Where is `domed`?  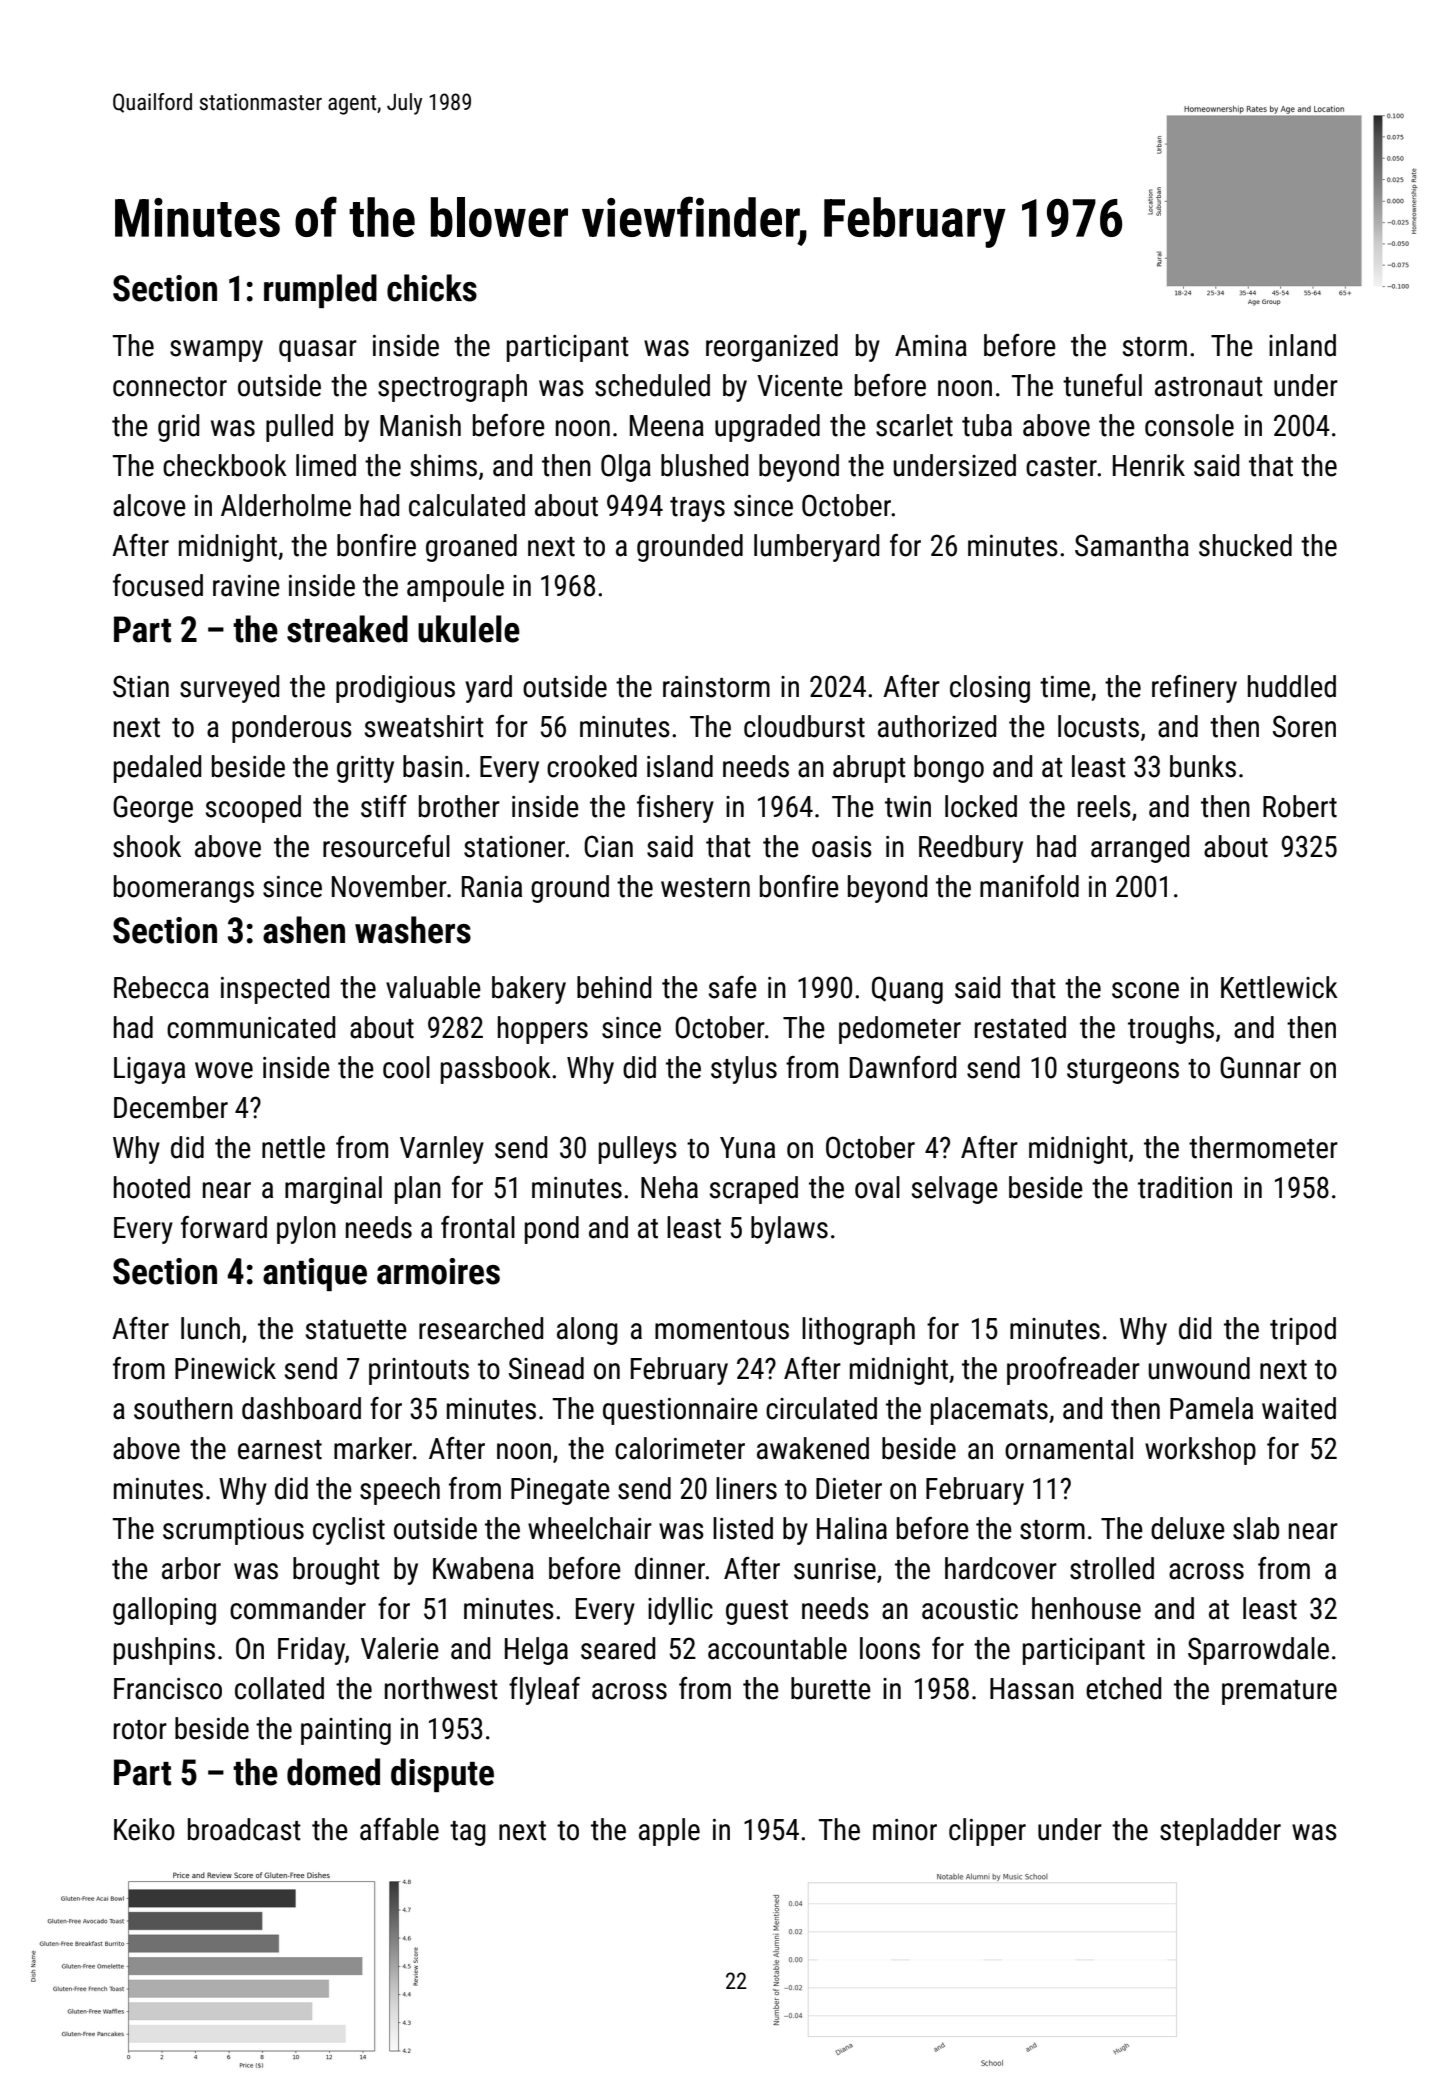
domed is located at coordinates (333, 1772).
